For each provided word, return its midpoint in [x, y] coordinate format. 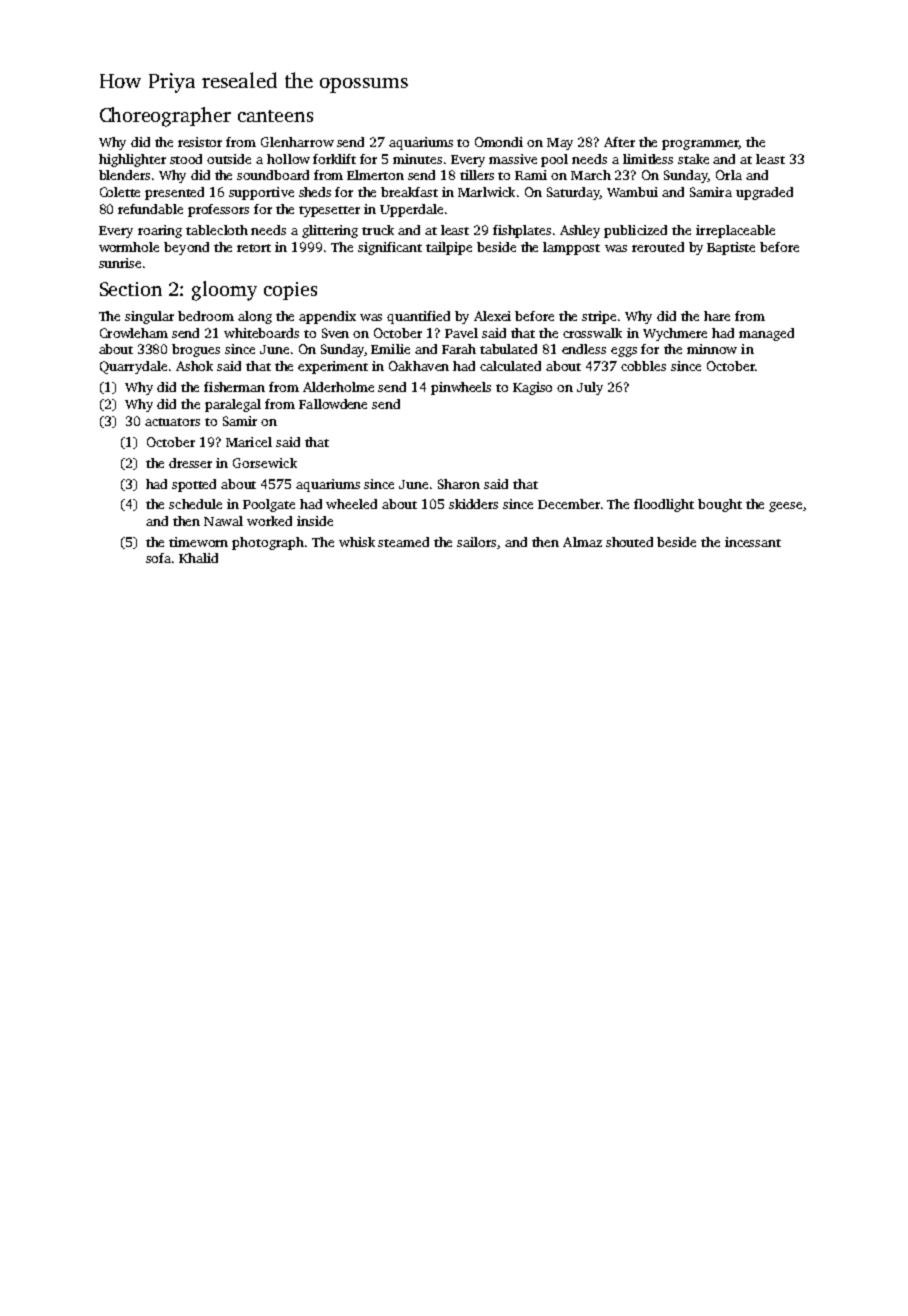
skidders [473, 504]
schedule [195, 504]
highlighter [132, 160]
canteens [275, 116]
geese [785, 507]
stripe [599, 317]
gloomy [224, 291]
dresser [190, 463]
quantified [418, 317]
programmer [700, 145]
